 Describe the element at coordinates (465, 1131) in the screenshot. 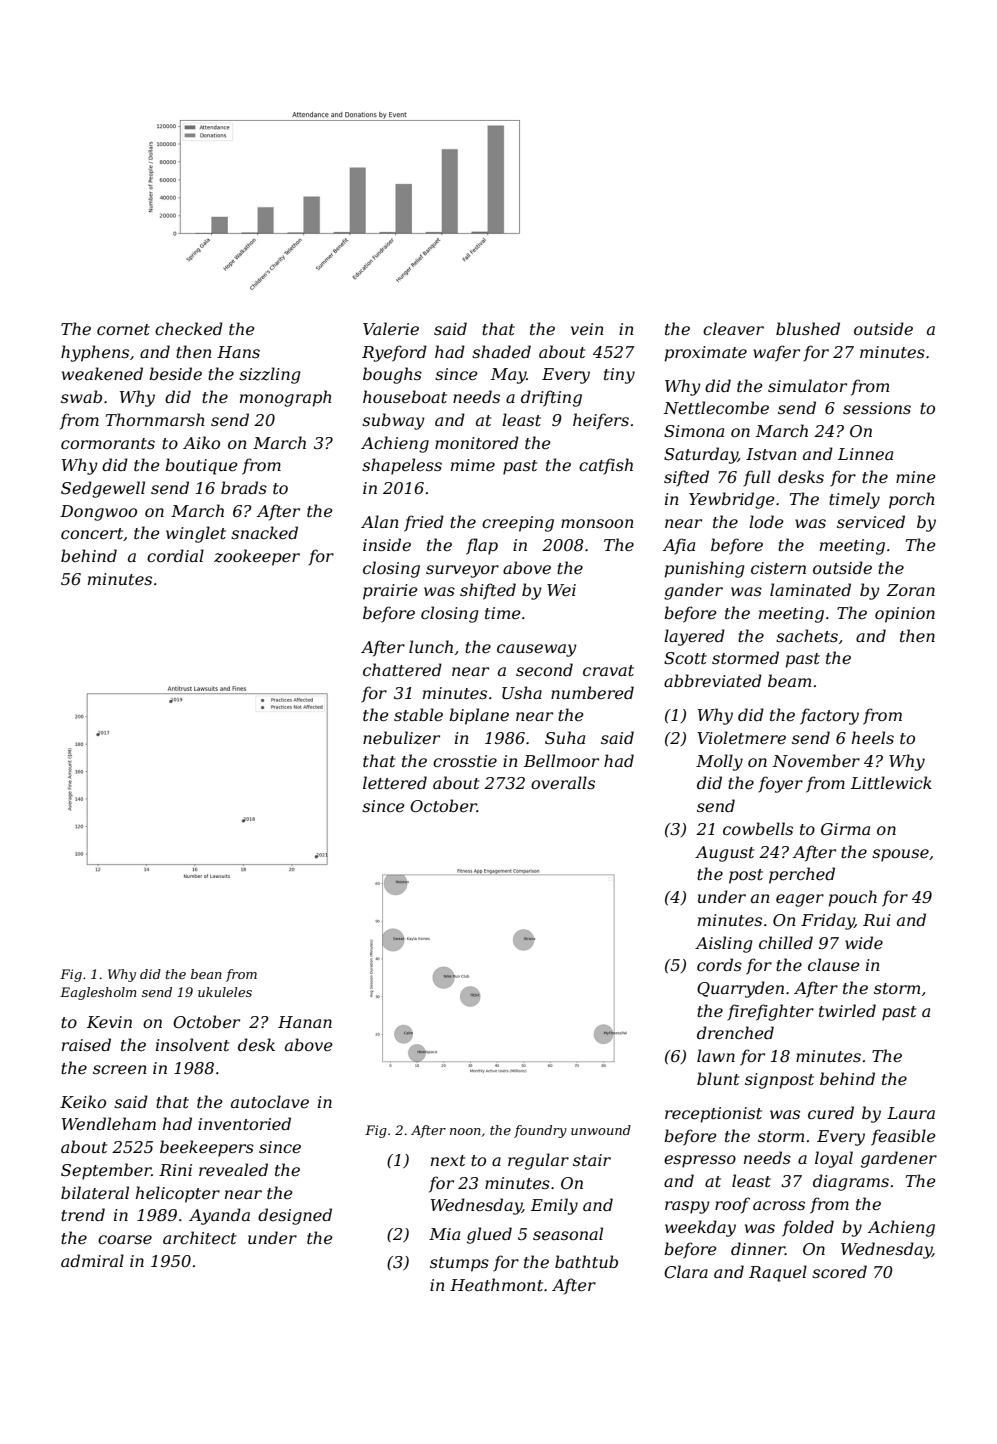

I see `noon` at that location.
